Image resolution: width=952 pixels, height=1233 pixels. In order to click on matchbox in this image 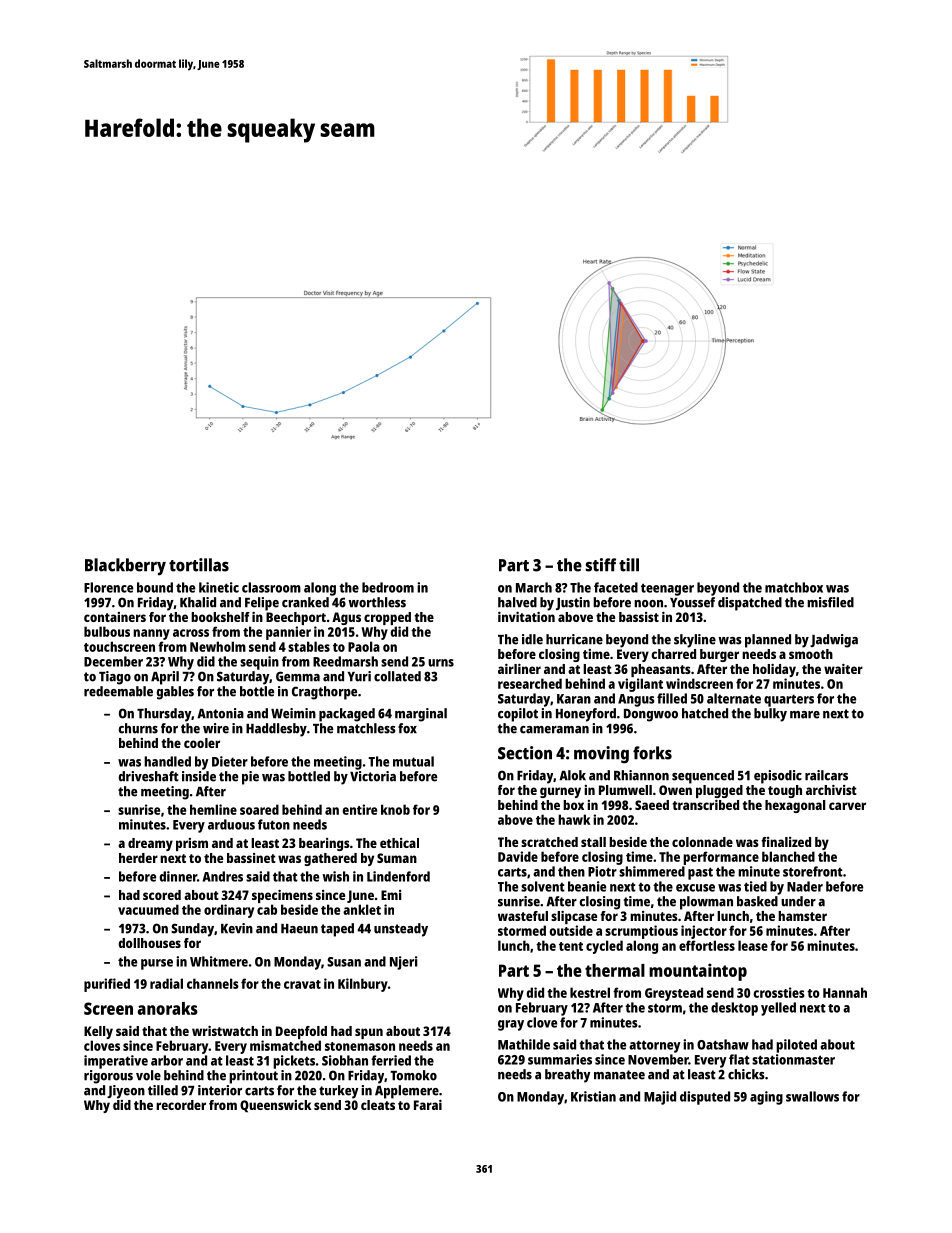, I will do `click(794, 587)`.
